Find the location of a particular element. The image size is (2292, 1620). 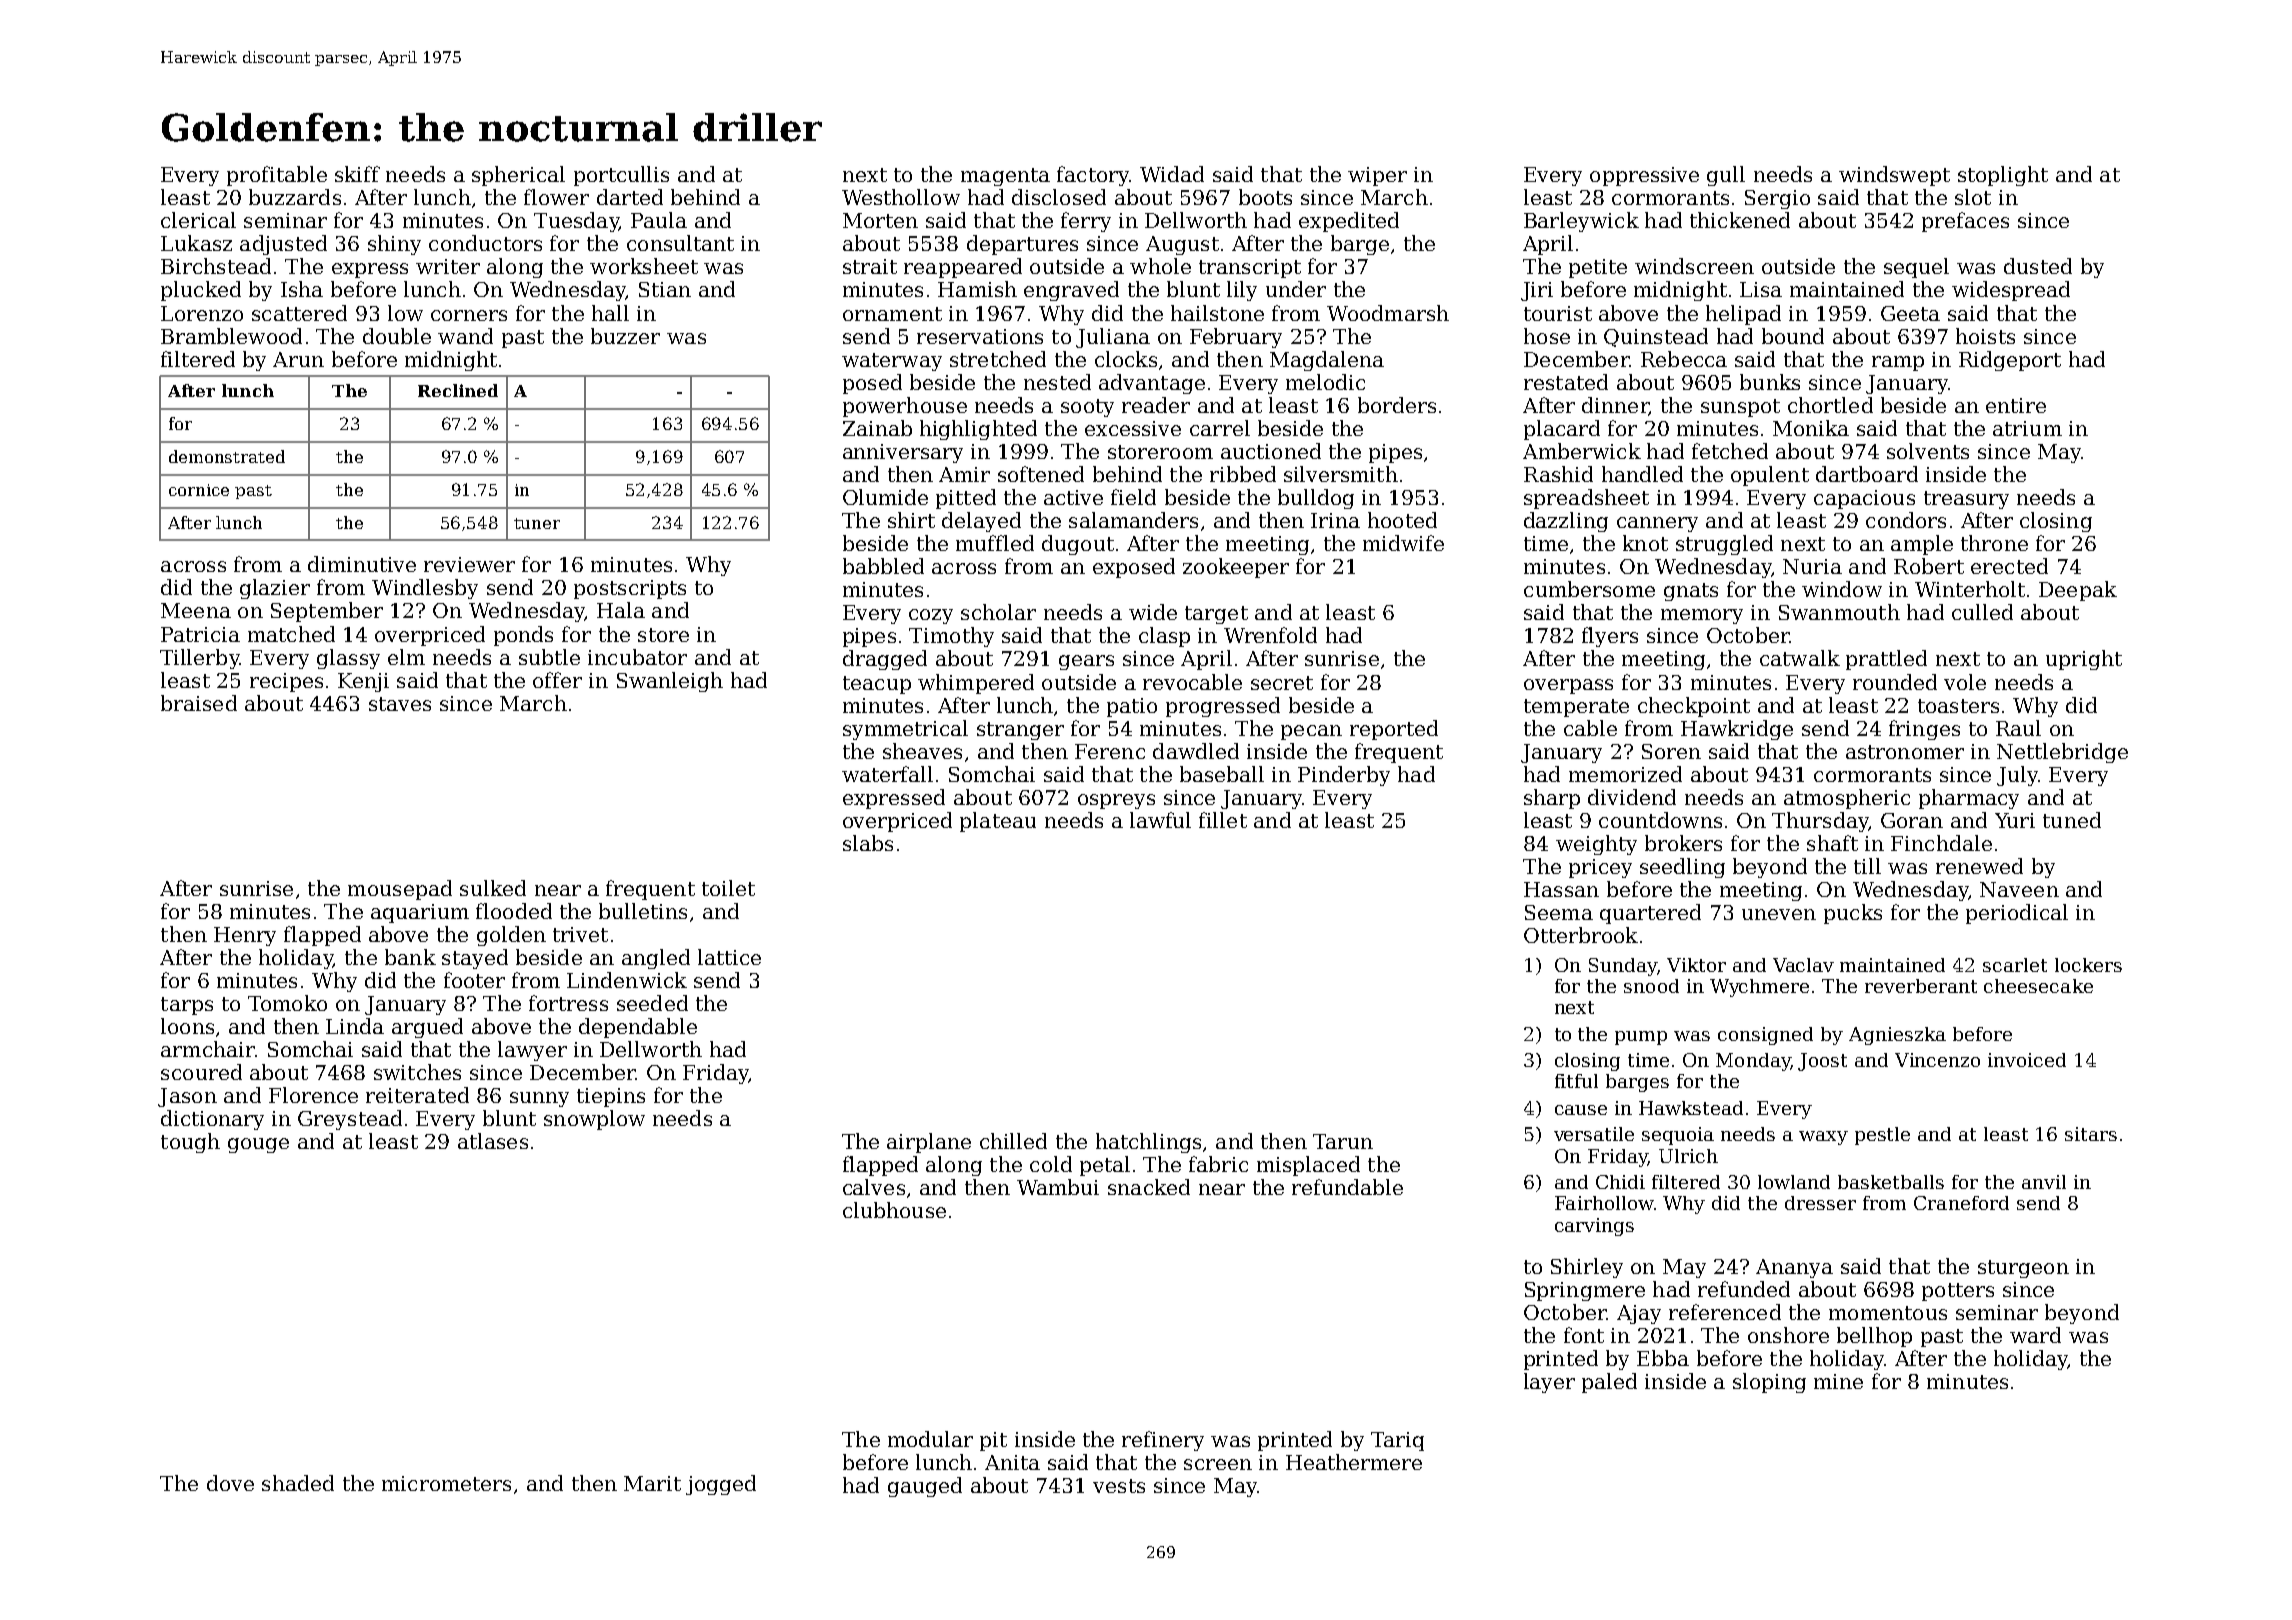

cornice is located at coordinates (199, 490).
